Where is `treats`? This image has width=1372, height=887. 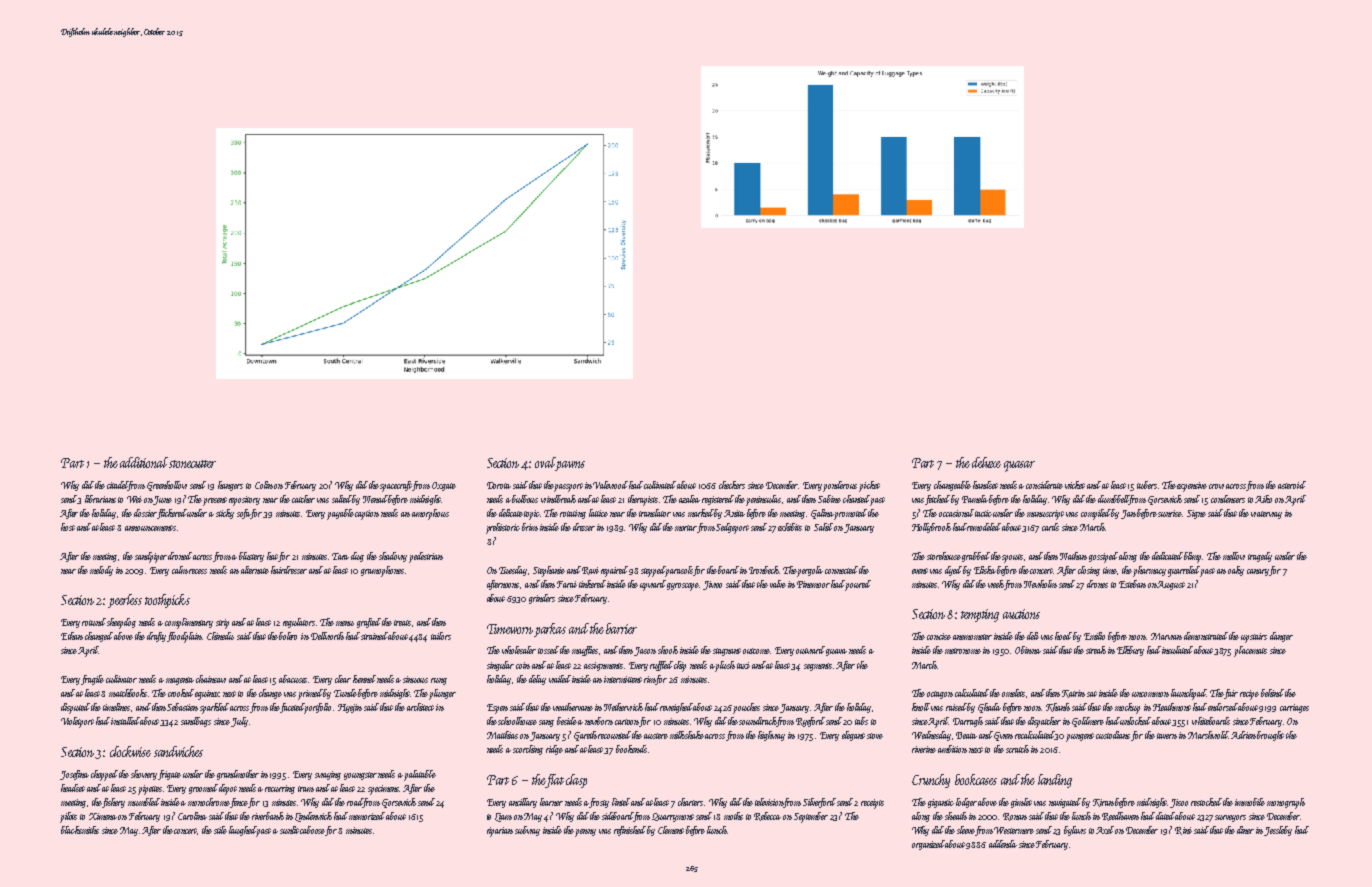
treats is located at coordinates (402, 623).
